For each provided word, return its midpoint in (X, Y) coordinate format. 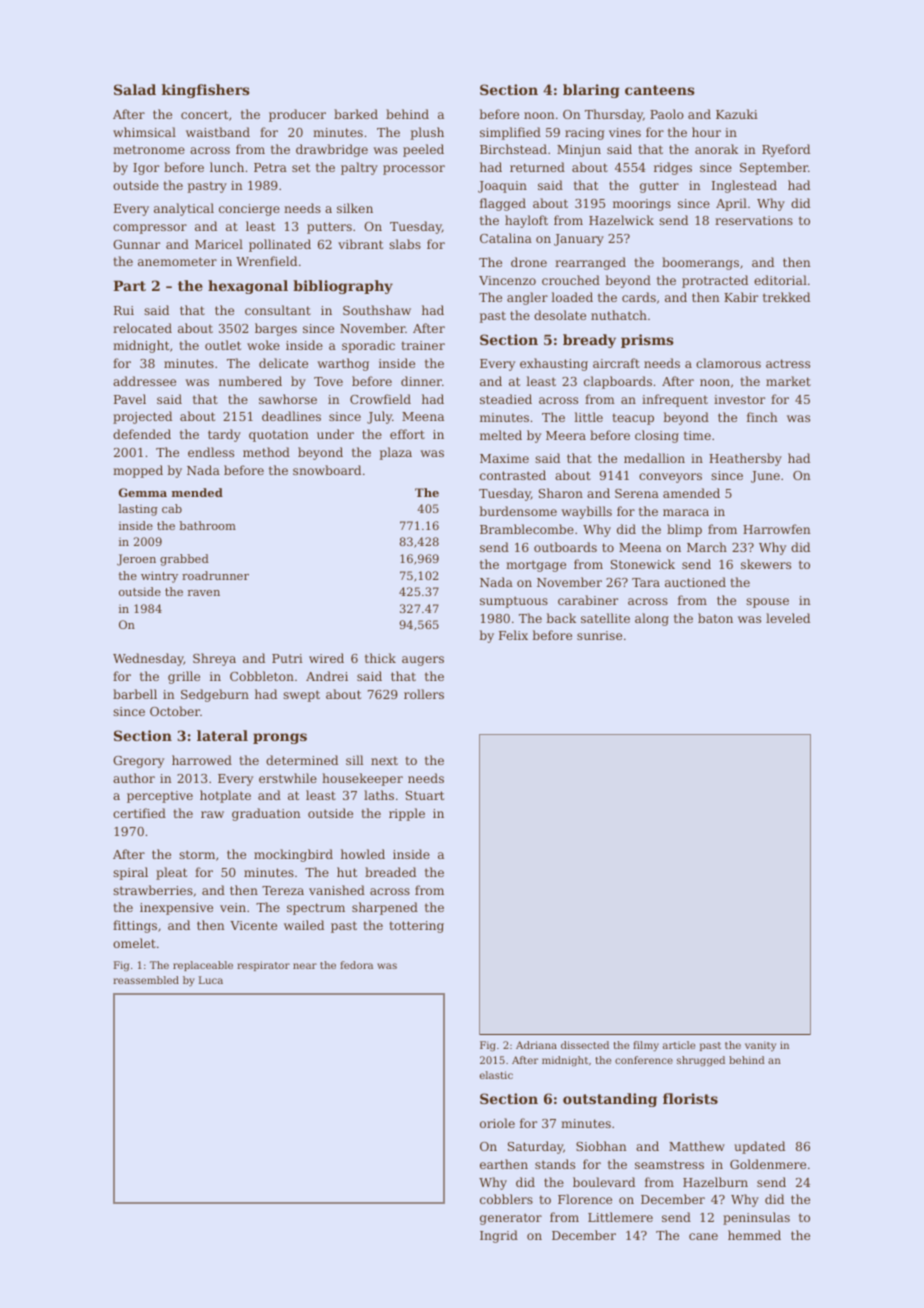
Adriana (536, 1045)
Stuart (425, 795)
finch (762, 417)
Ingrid (499, 1236)
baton (715, 618)
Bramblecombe (527, 529)
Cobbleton (262, 676)
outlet (223, 345)
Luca (211, 980)
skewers (766, 564)
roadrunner (215, 575)
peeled (423, 150)
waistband (218, 132)
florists (690, 1098)
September (774, 168)
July (379, 417)
